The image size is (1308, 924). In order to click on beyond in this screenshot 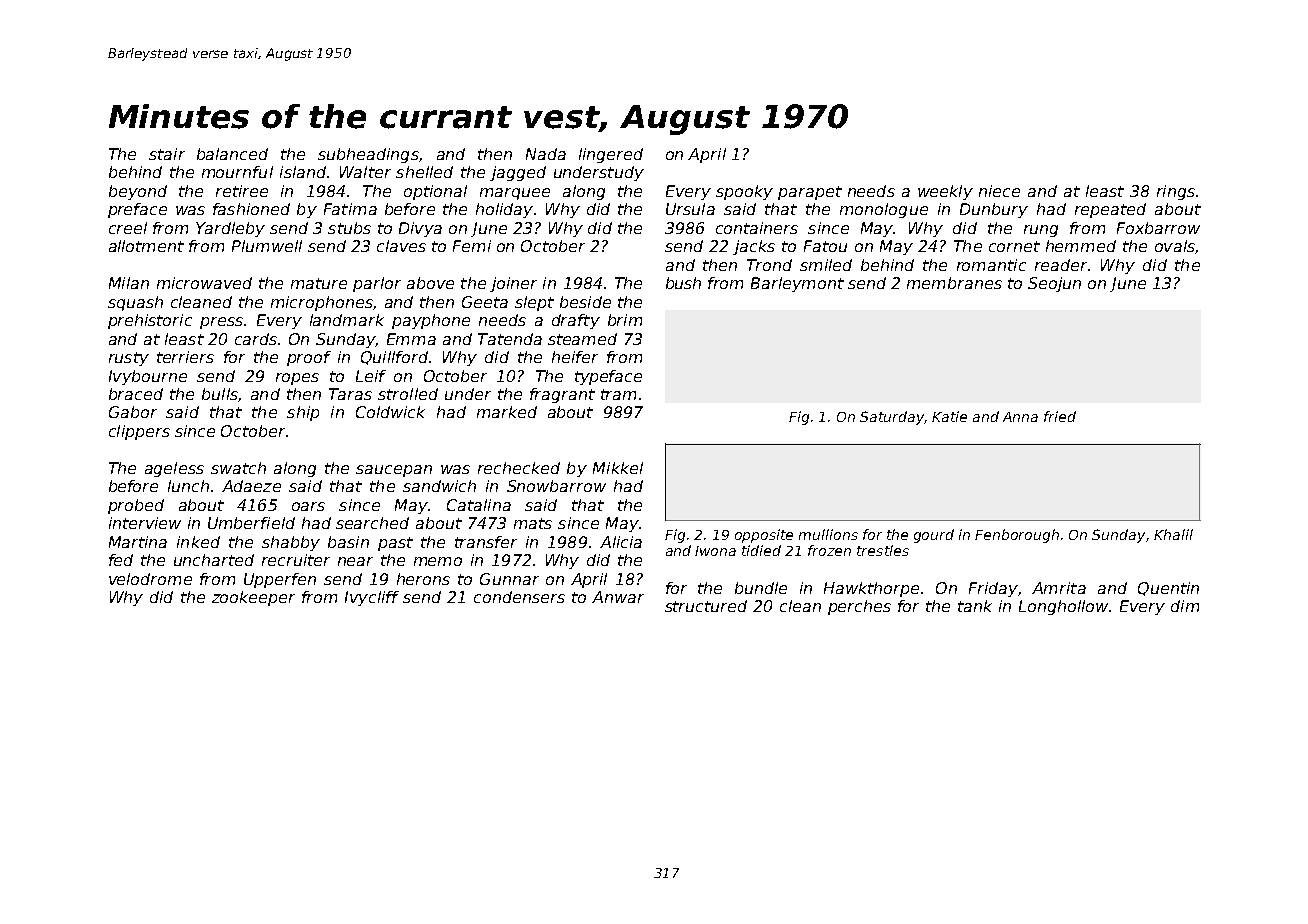, I will do `click(138, 192)`.
